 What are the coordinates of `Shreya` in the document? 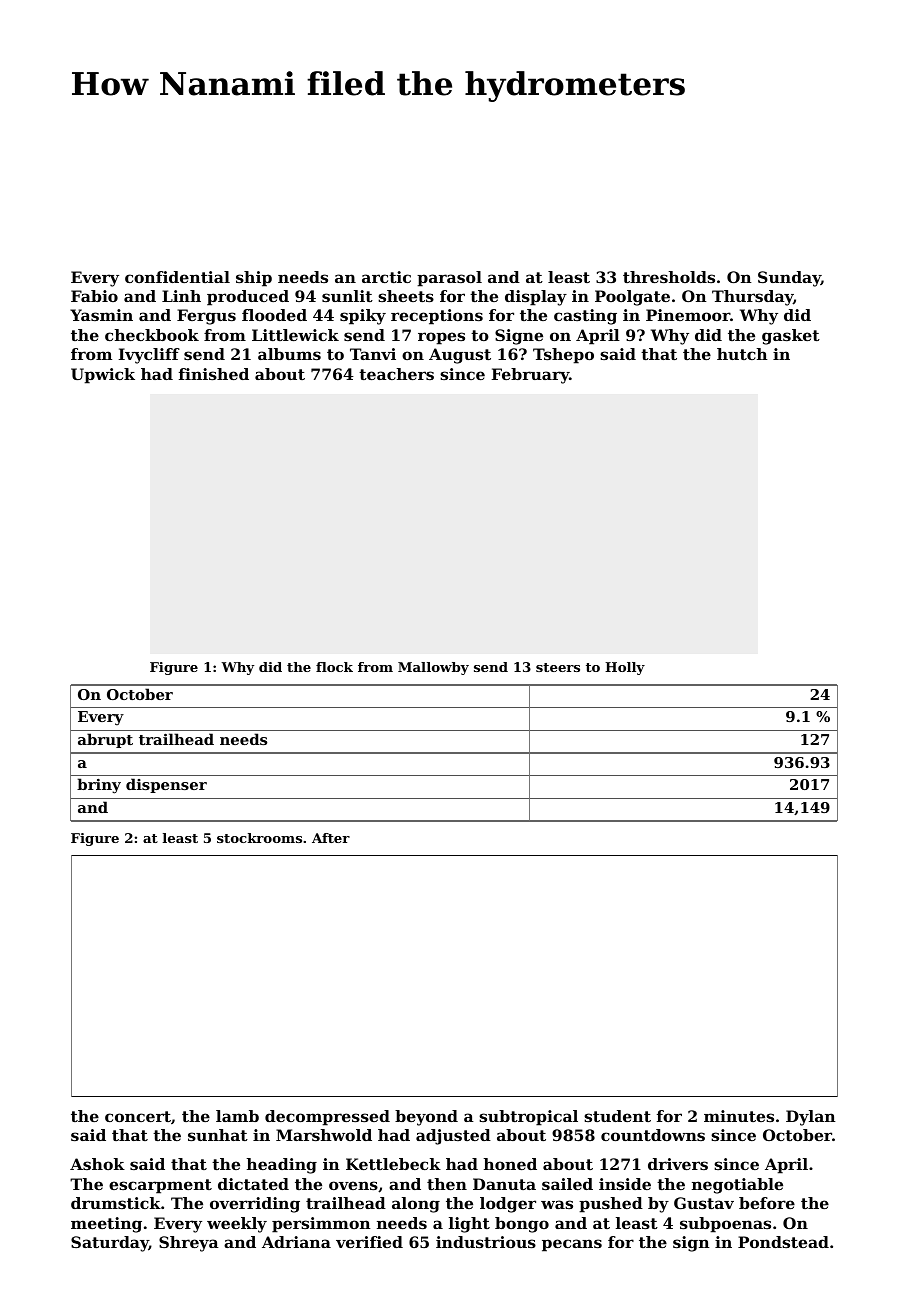 It's located at (189, 1244).
